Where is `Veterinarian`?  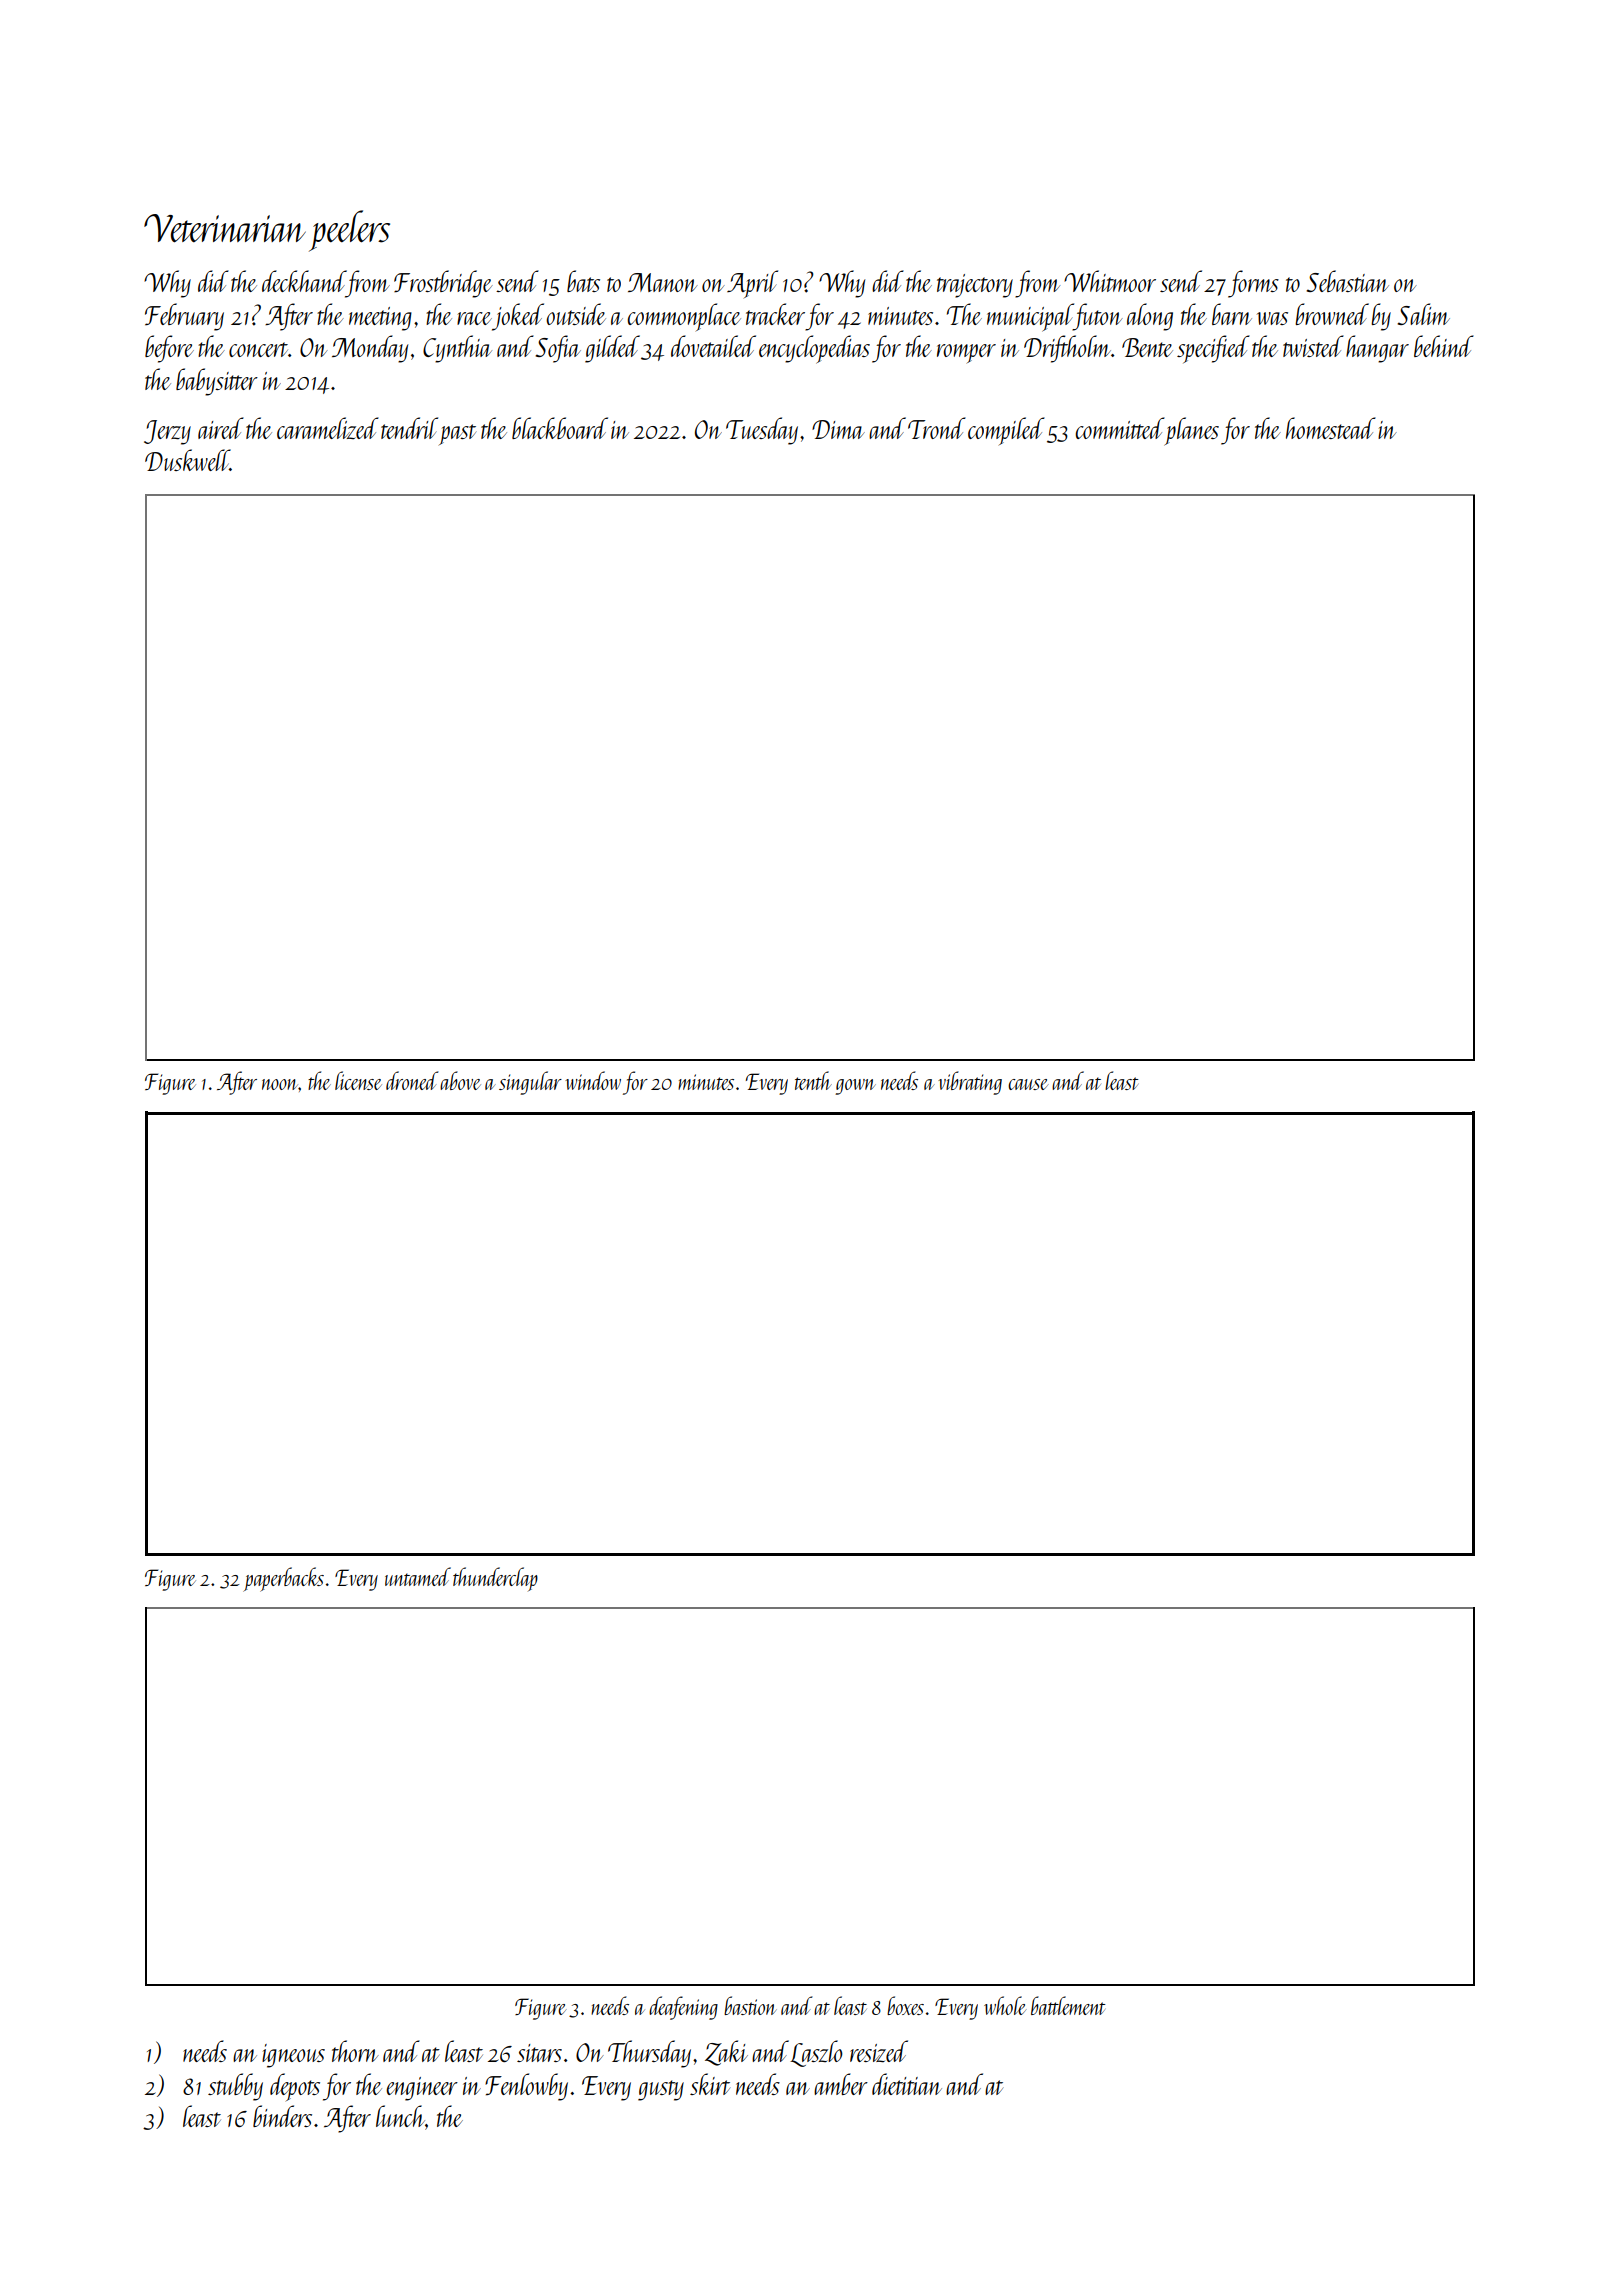 Veterinarian is located at coordinates (225, 228).
